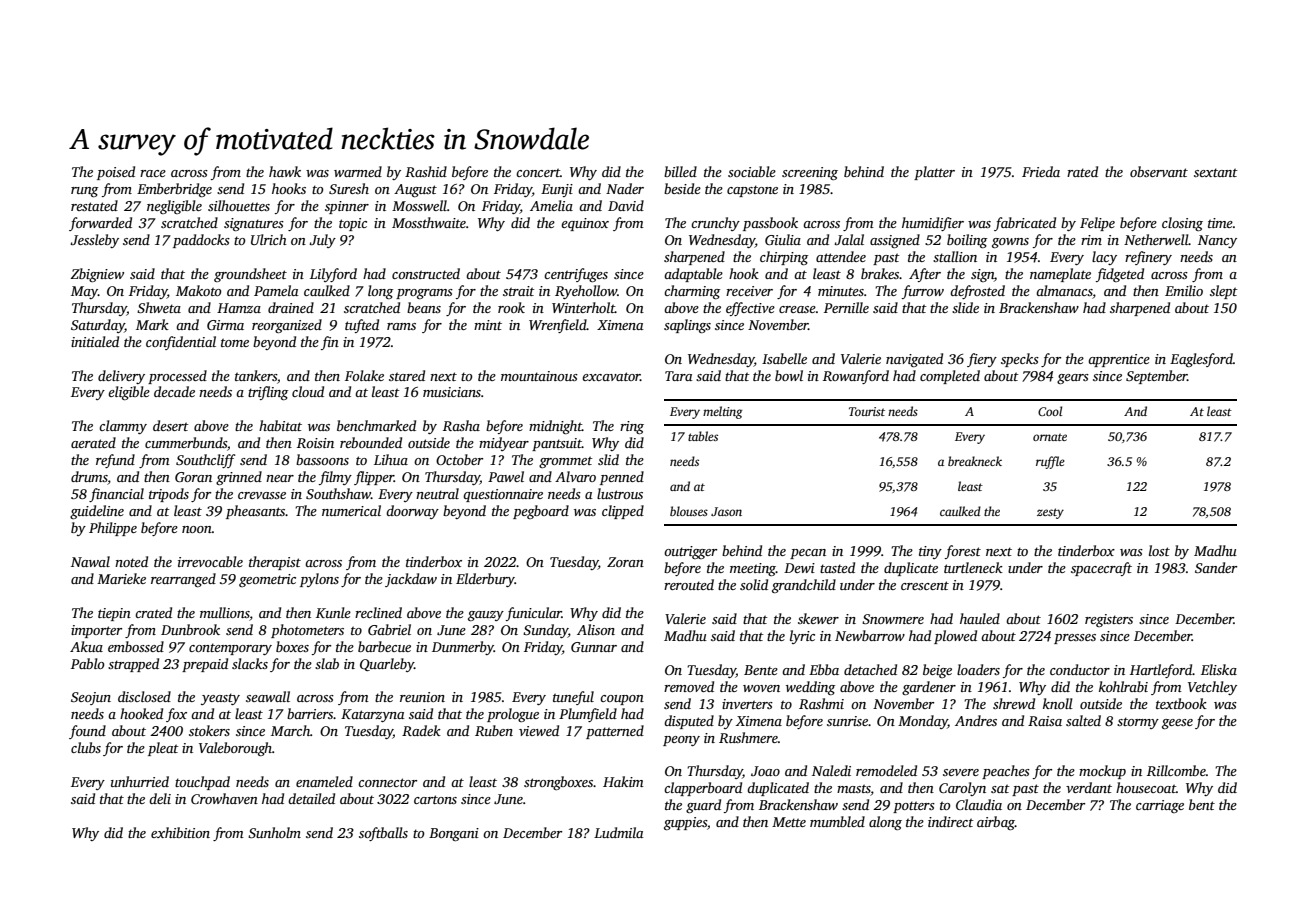 The height and width of the document is (924, 1308). What do you see at coordinates (454, 834) in the document?
I see `Bongani` at bounding box center [454, 834].
